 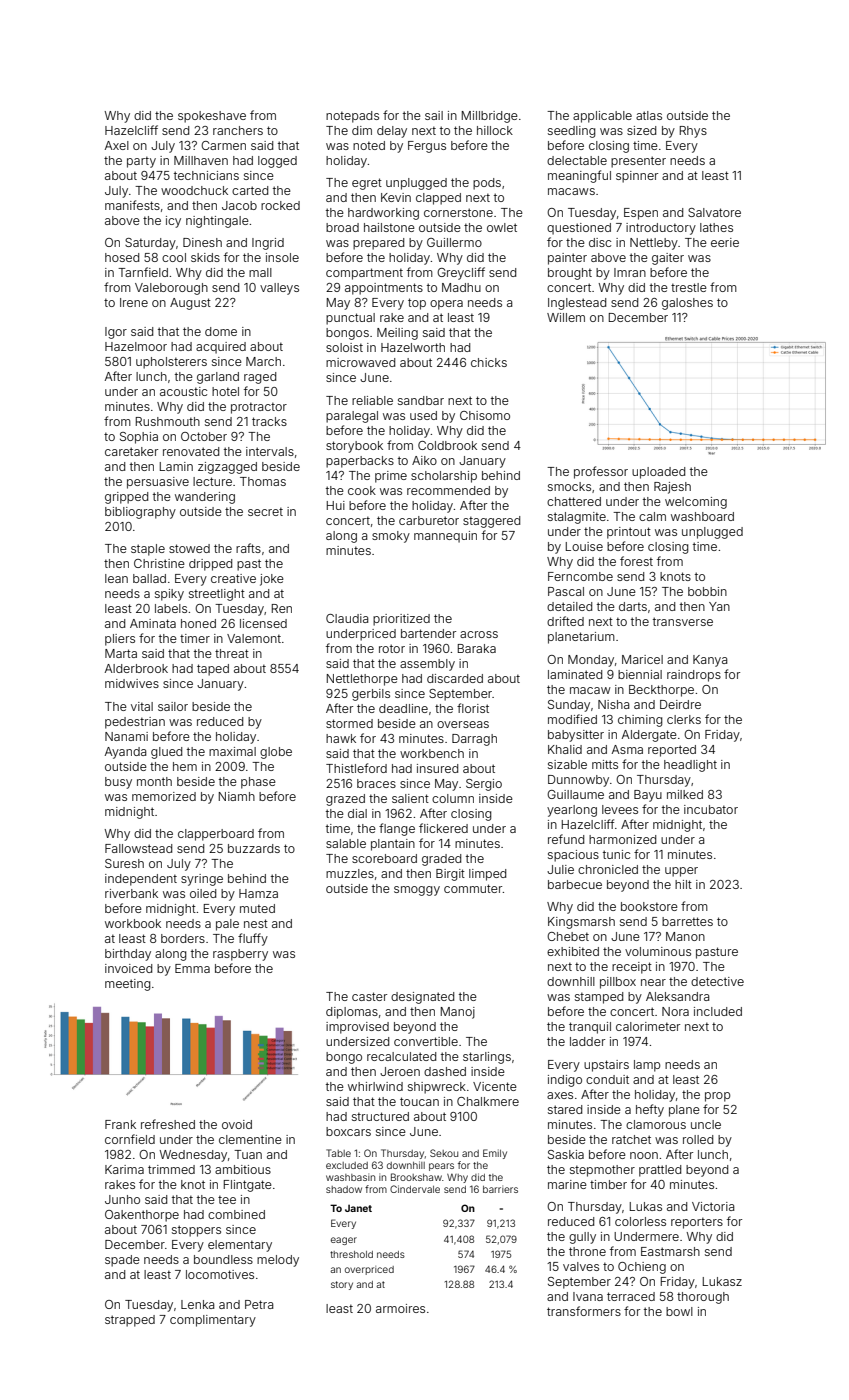 What do you see at coordinates (487, 875) in the screenshot?
I see `limped` at bounding box center [487, 875].
